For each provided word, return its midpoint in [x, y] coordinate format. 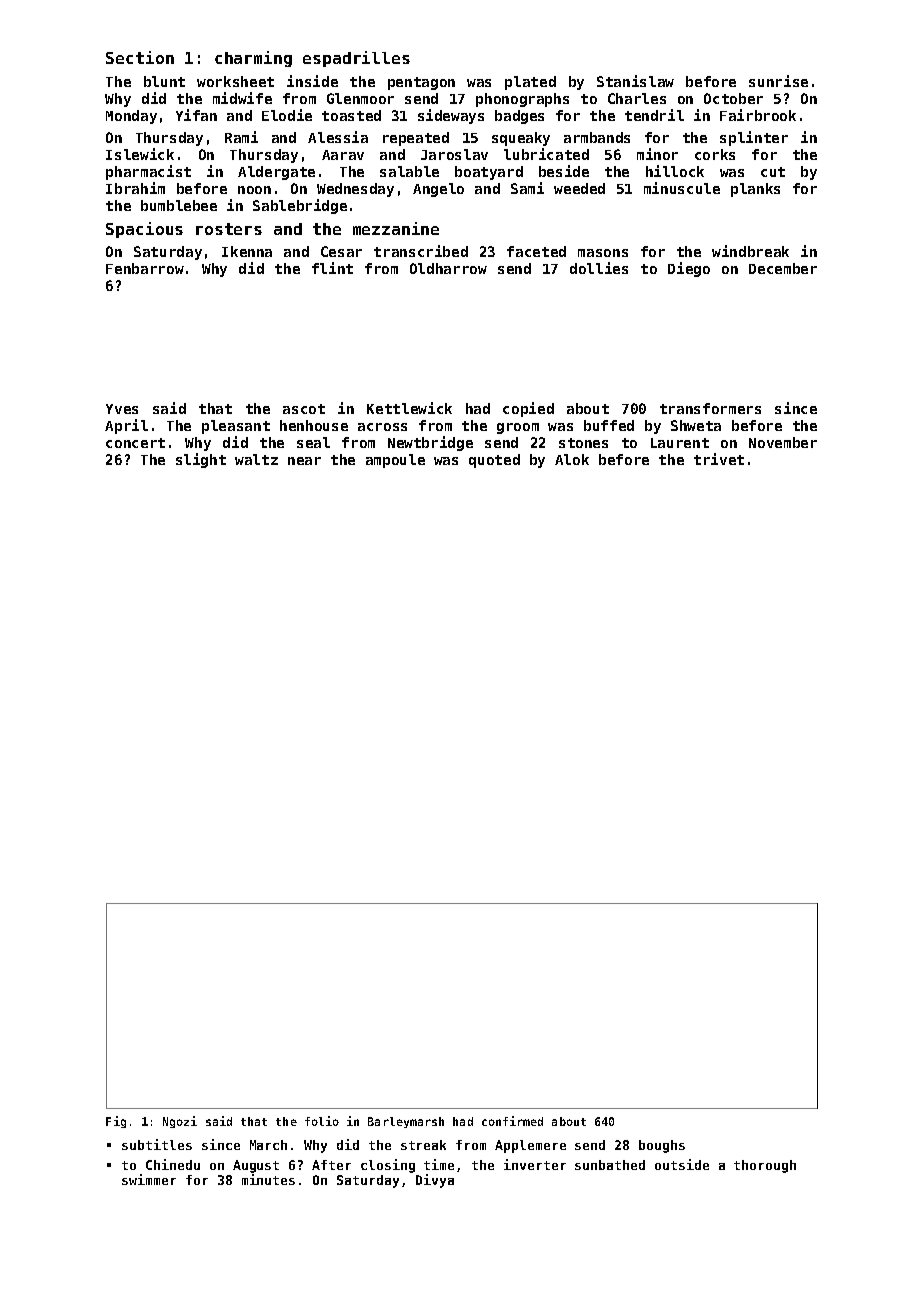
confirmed [512, 1121]
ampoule [395, 461]
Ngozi [180, 1122]
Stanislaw [635, 81]
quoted [494, 461]
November [783, 442]
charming [253, 59]
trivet [719, 459]
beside [564, 171]
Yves [122, 409]
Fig [116, 1122]
